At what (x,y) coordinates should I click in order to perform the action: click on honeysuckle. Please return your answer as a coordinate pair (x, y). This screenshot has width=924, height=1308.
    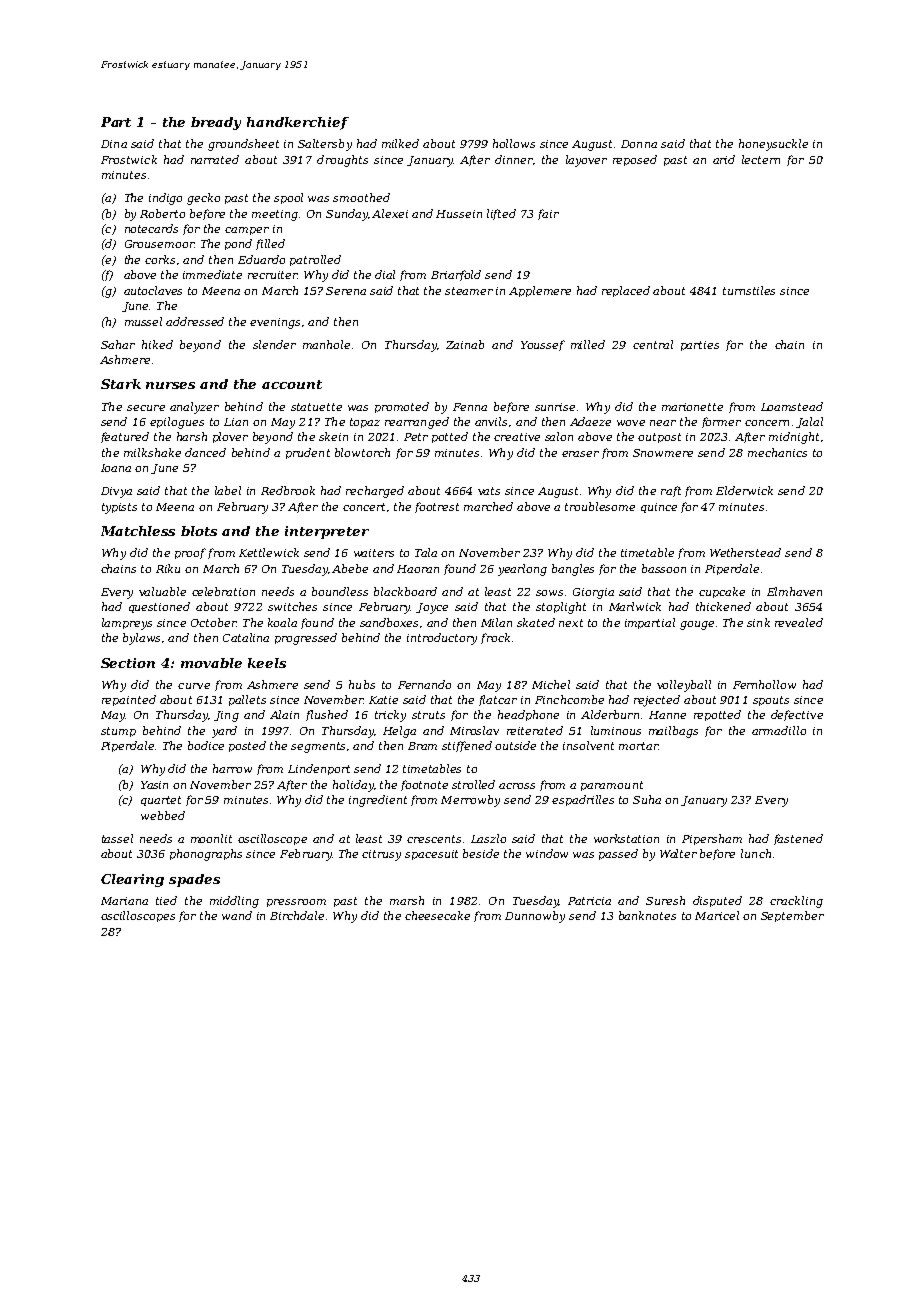
    Looking at the image, I should click on (773, 145).
